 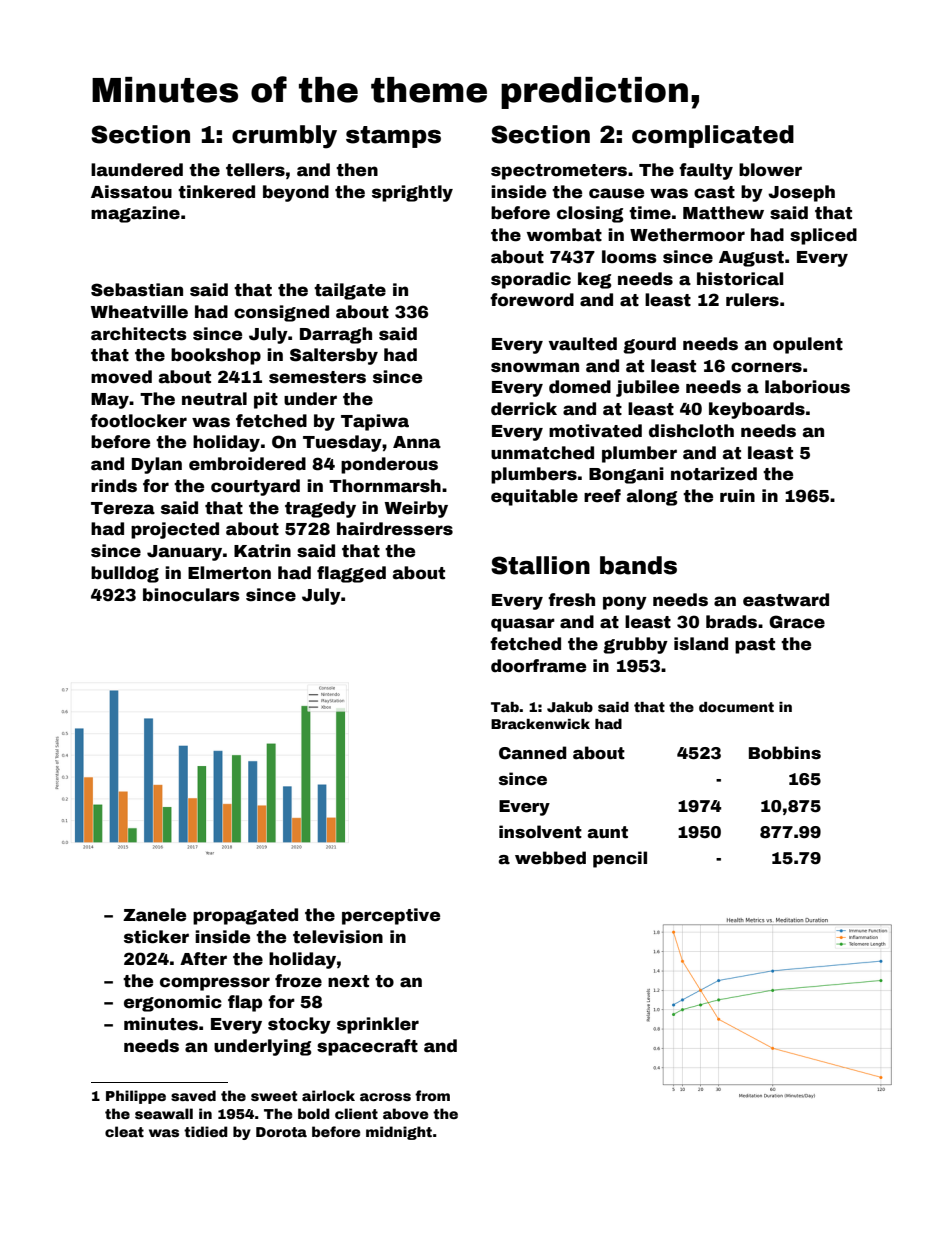 I want to click on above, so click(x=405, y=1113).
